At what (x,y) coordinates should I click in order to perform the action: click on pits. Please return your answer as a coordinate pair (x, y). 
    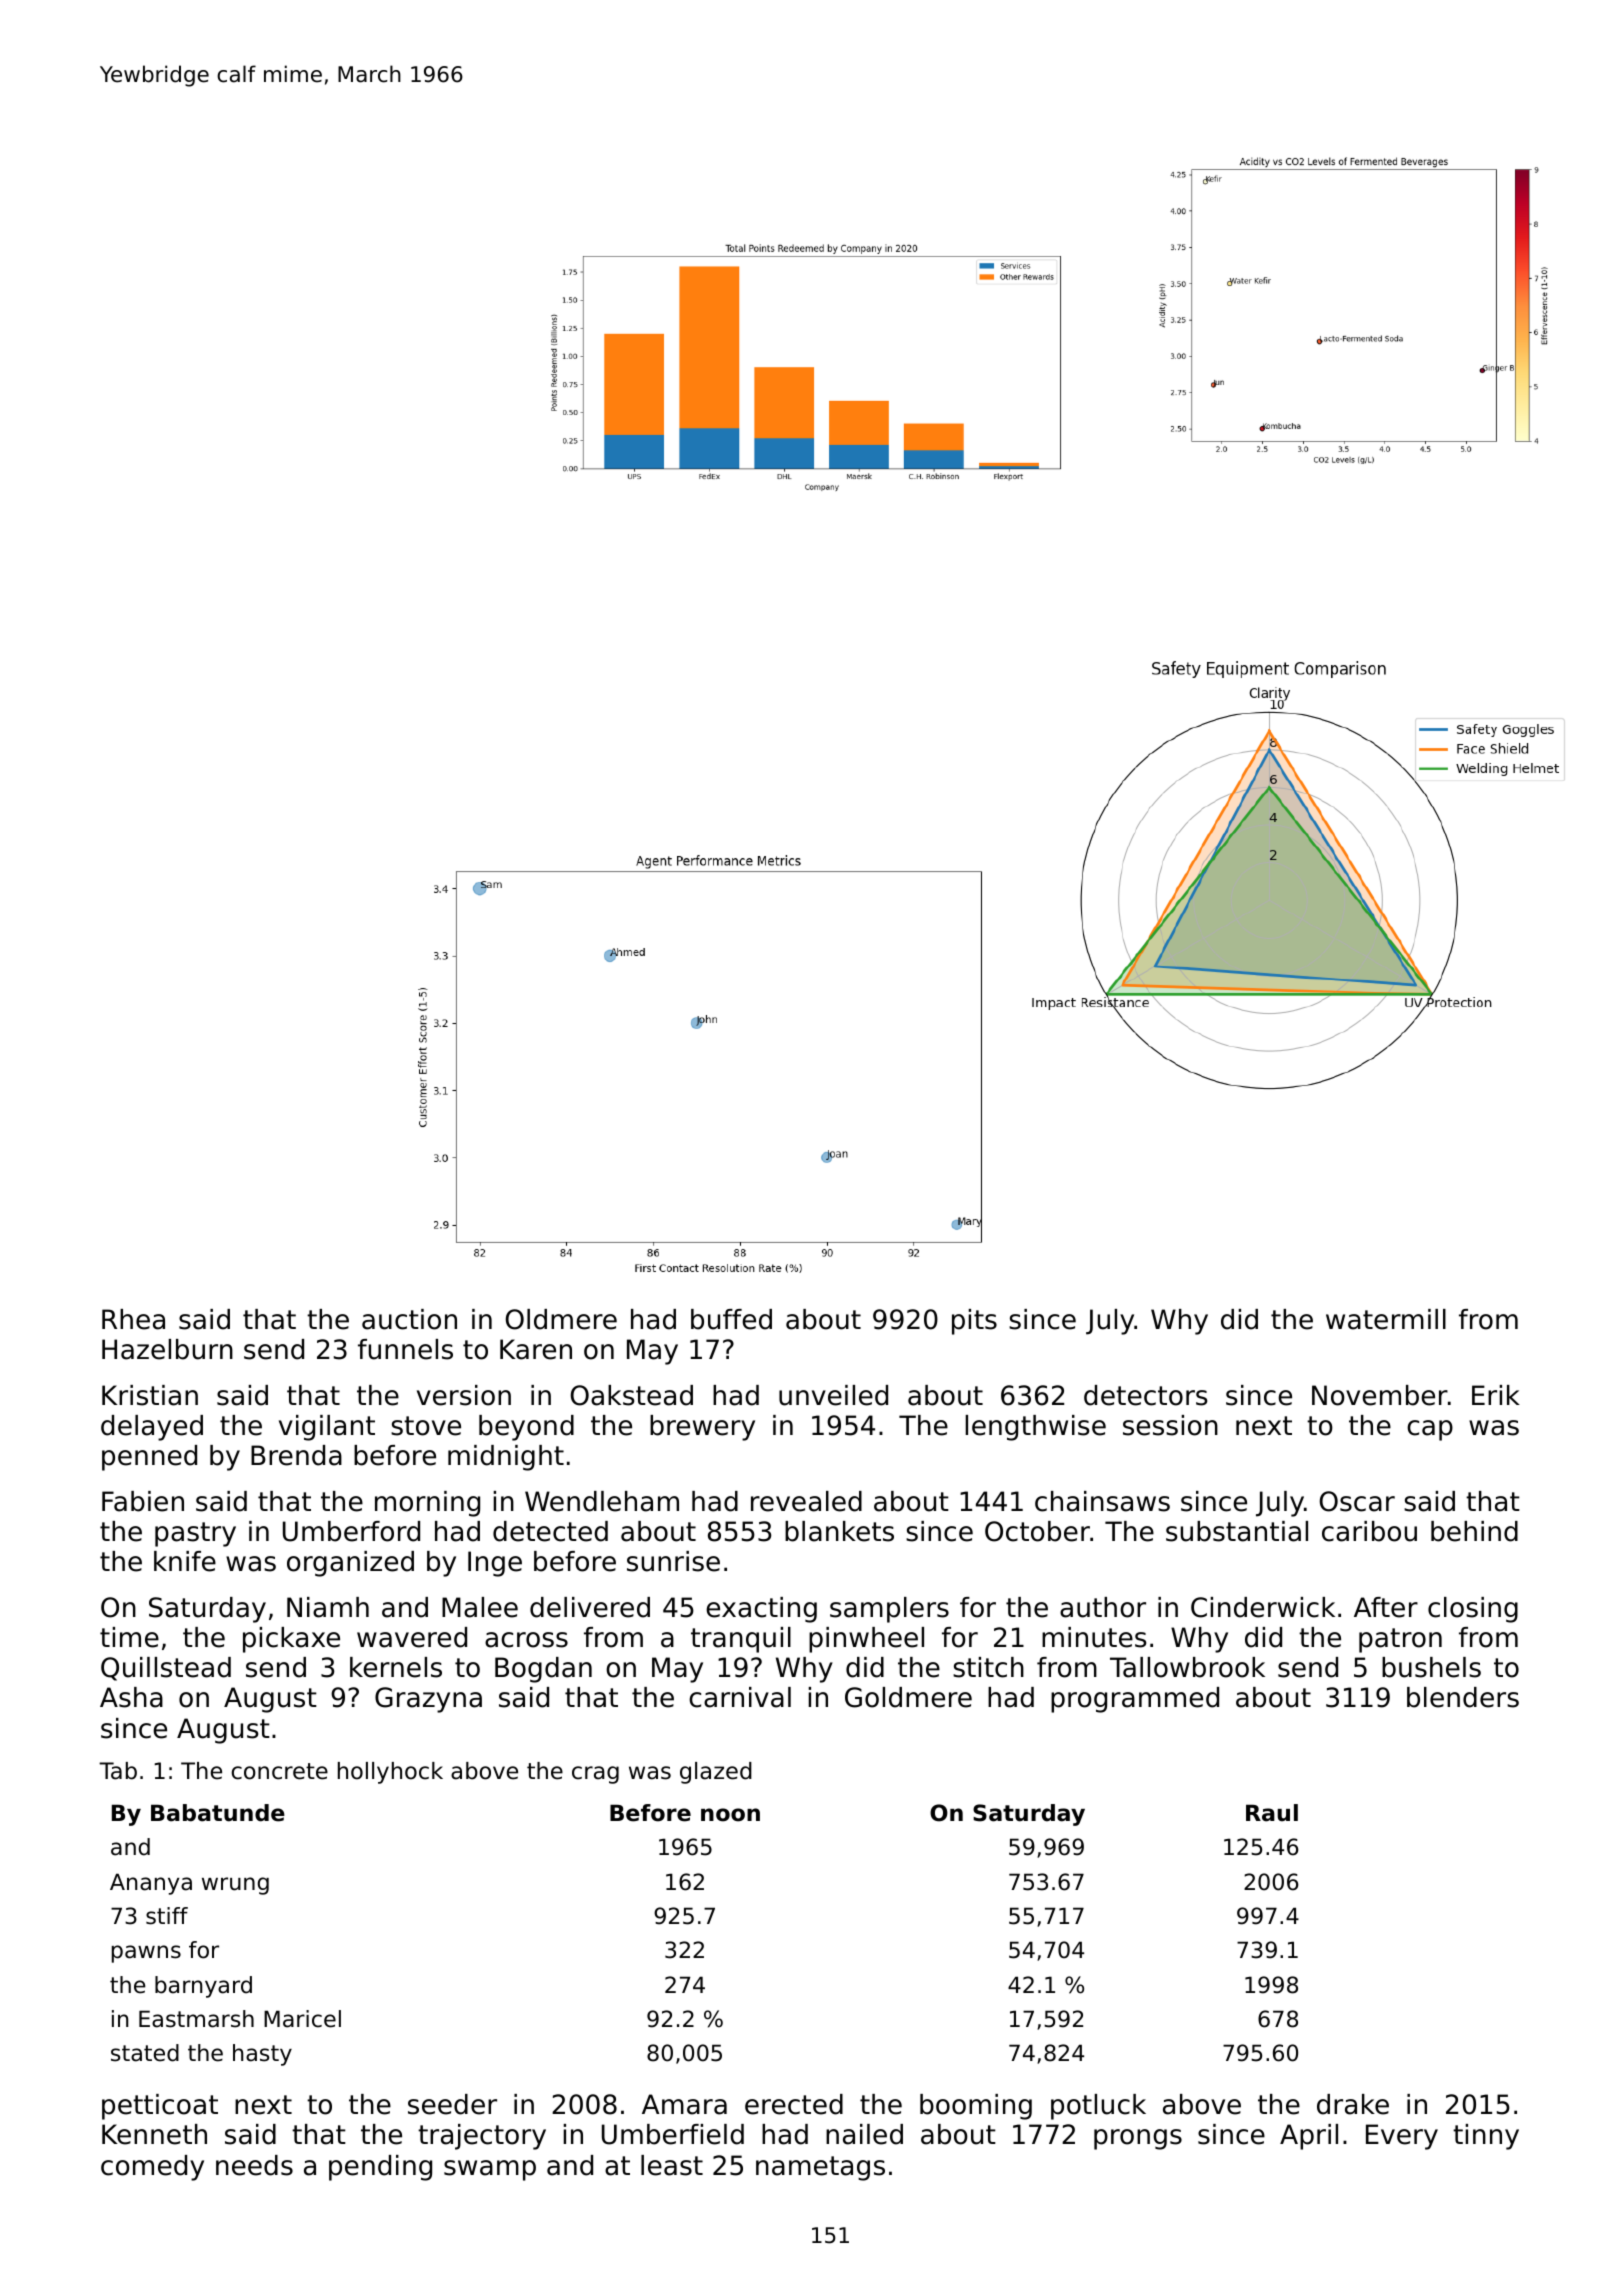
    Looking at the image, I should click on (974, 1322).
